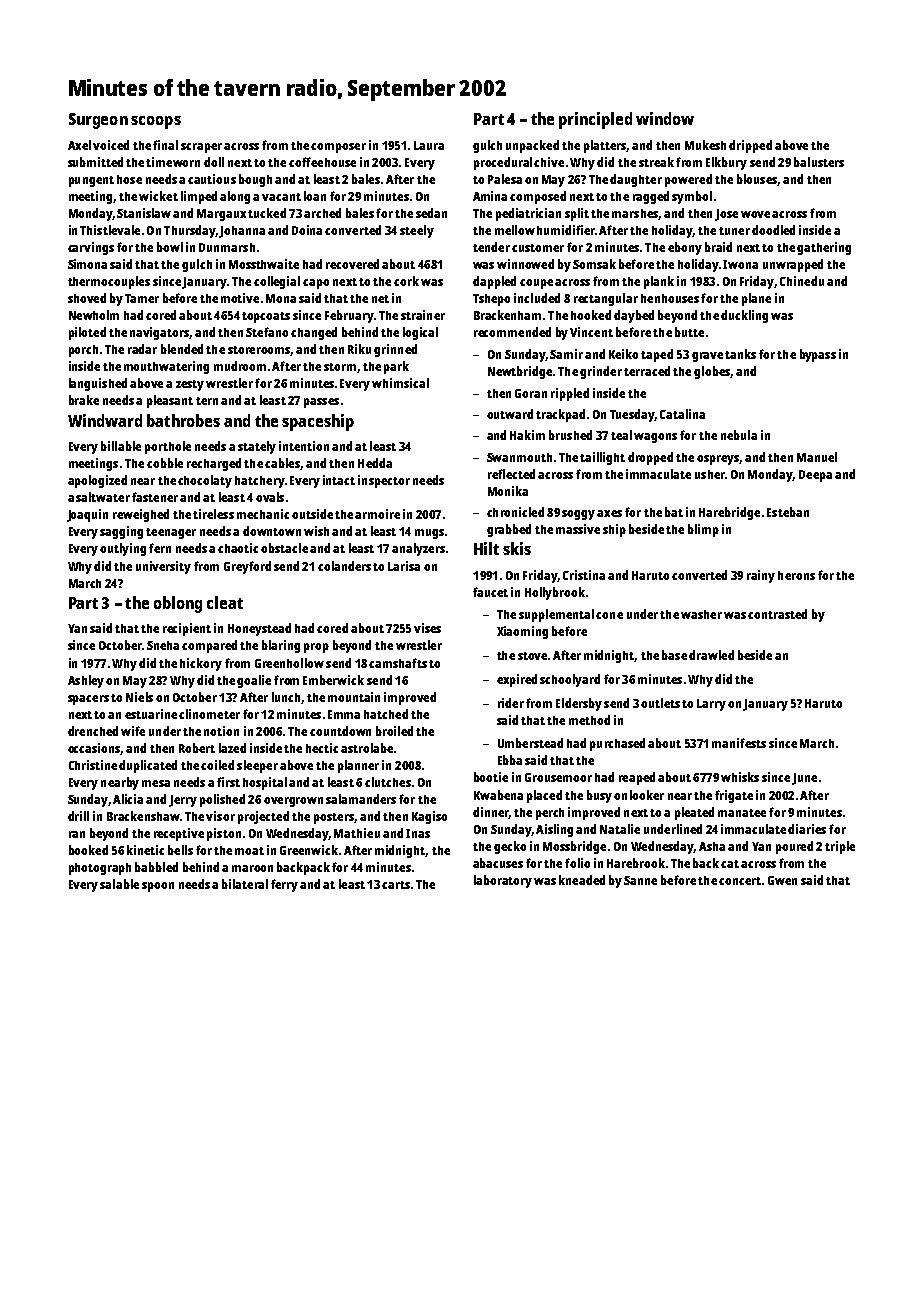 Image resolution: width=924 pixels, height=1308 pixels. Describe the element at coordinates (532, 146) in the screenshot. I see `unpacked` at that location.
